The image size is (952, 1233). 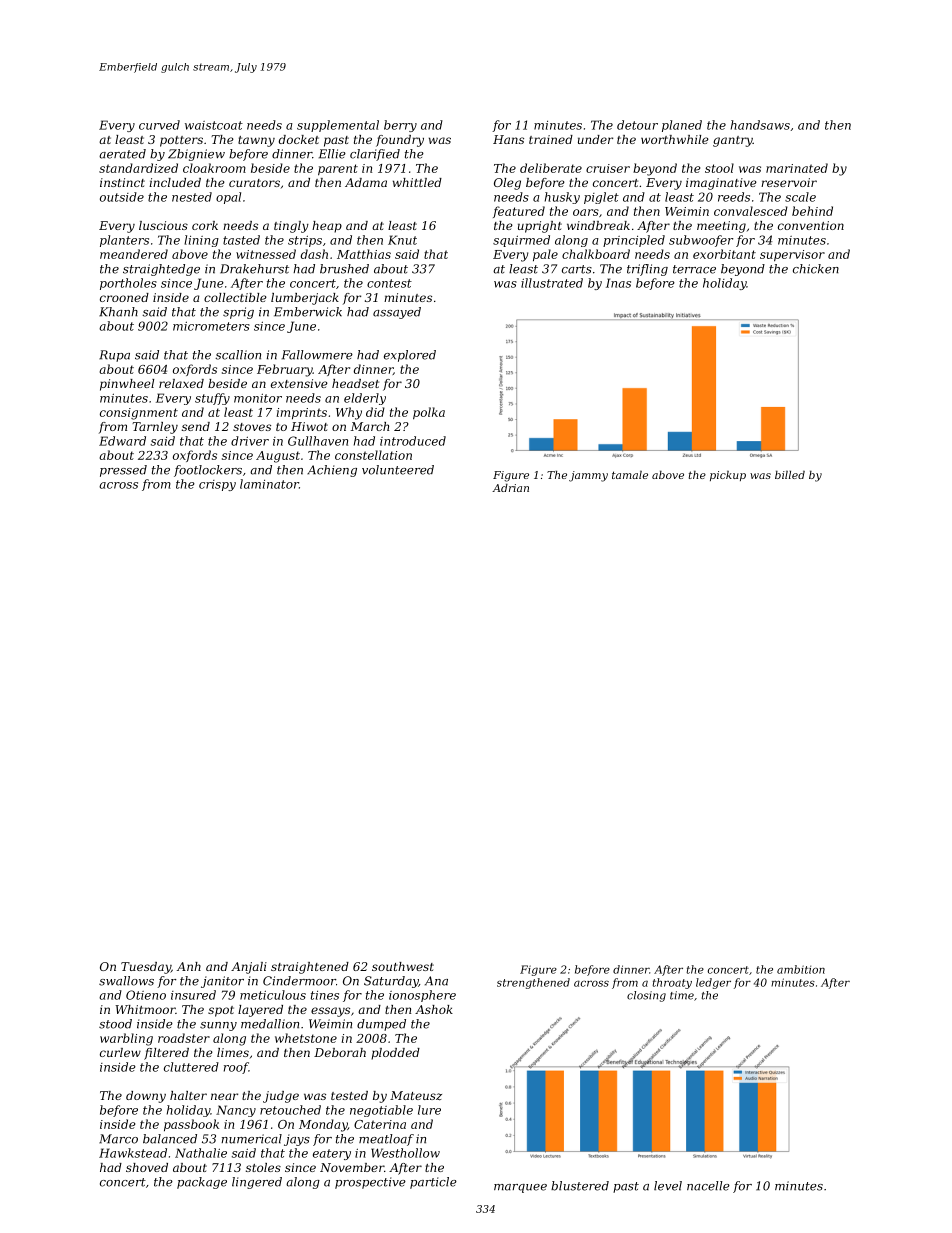 I want to click on illustrated, so click(x=552, y=283).
